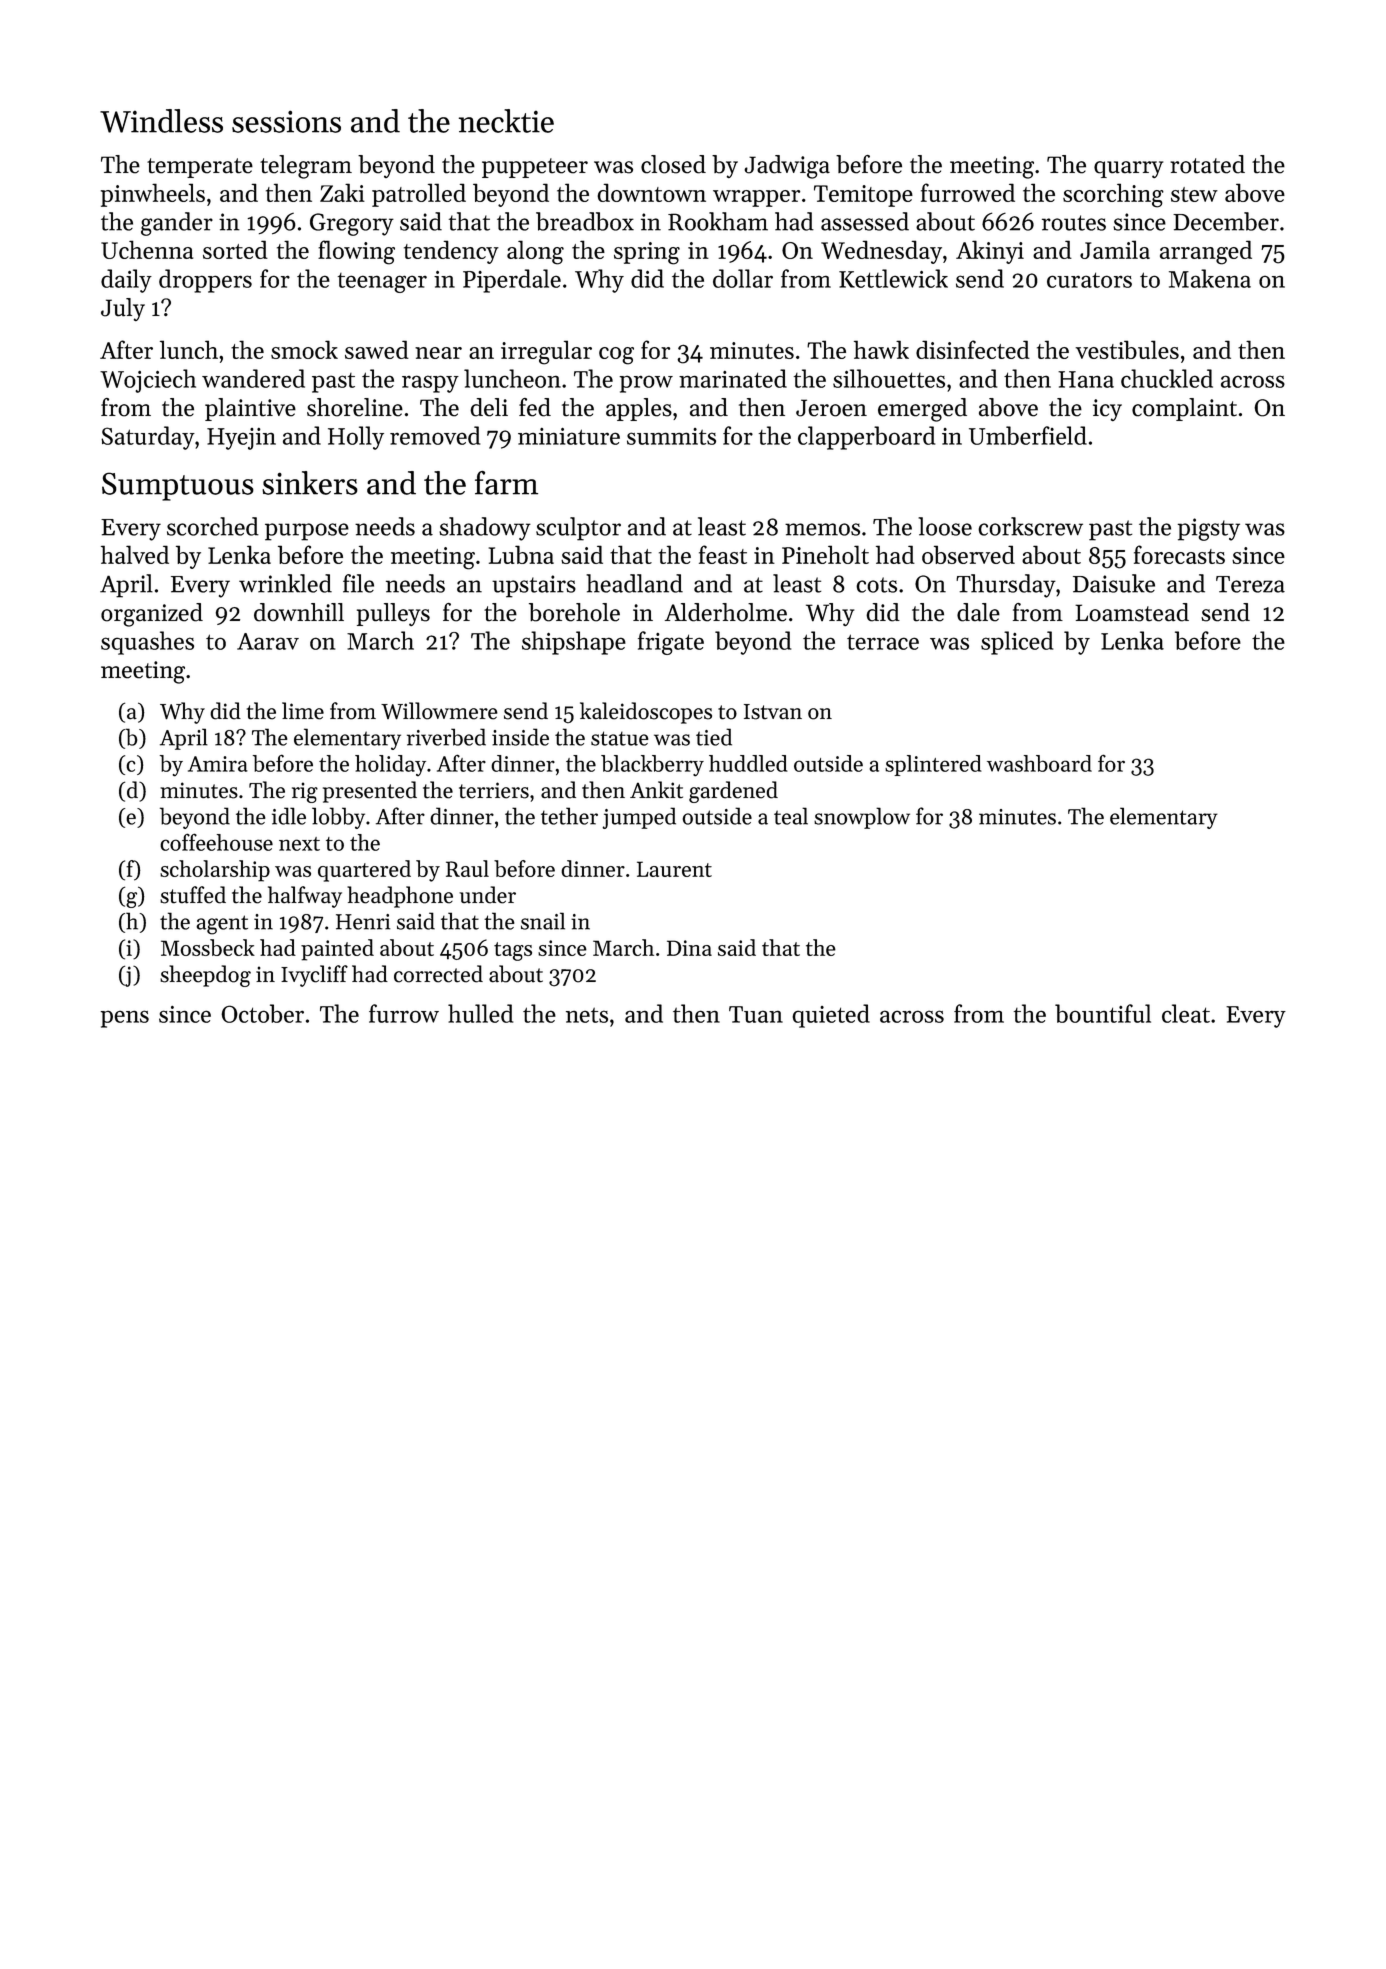 Image resolution: width=1386 pixels, height=1969 pixels. What do you see at coordinates (268, 641) in the page?
I see `Aarav` at bounding box center [268, 641].
